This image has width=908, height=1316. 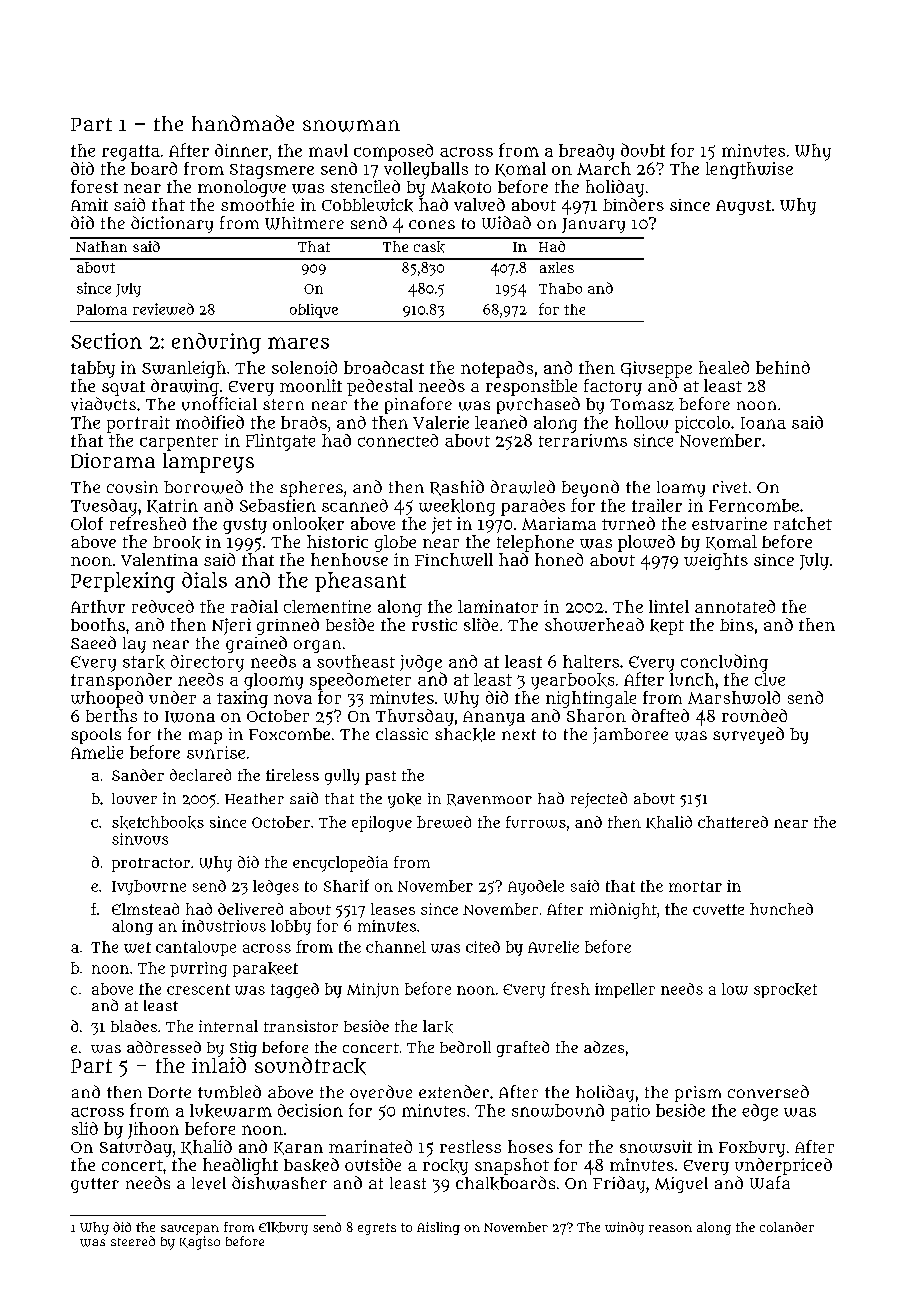 I want to click on Foxbury, so click(x=752, y=1149).
